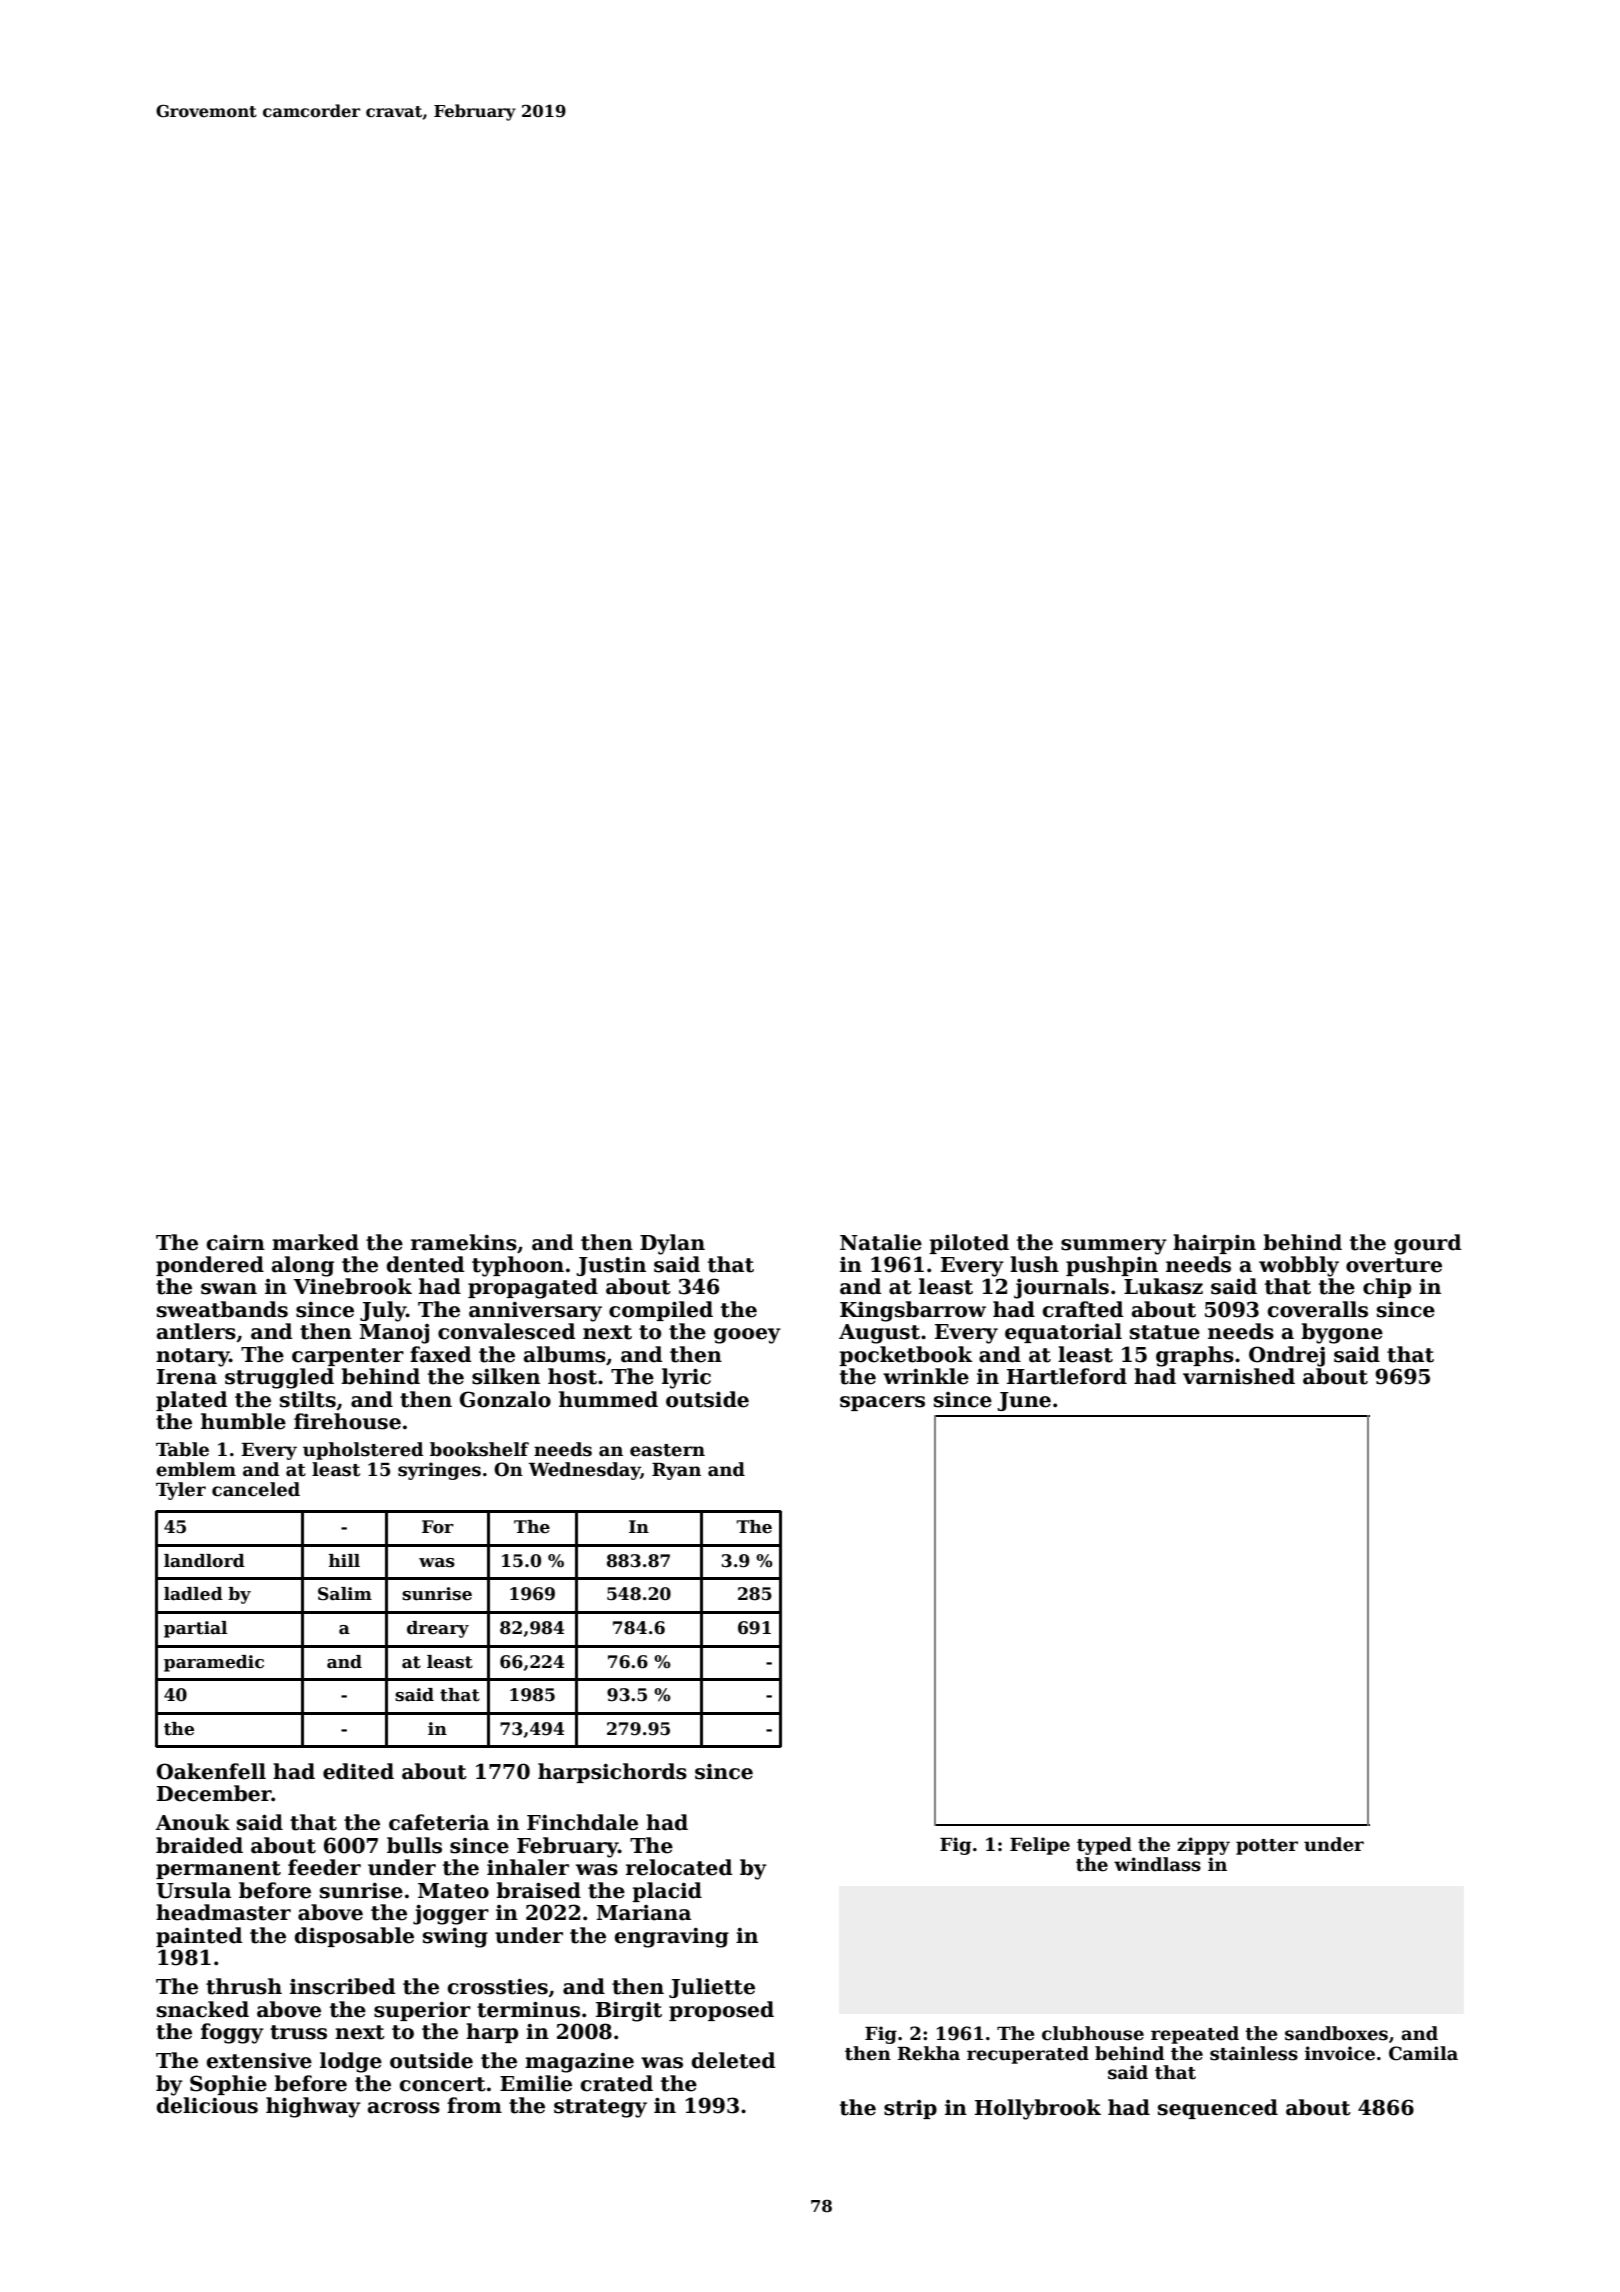  What do you see at coordinates (1318, 1309) in the page?
I see `coveralls` at bounding box center [1318, 1309].
